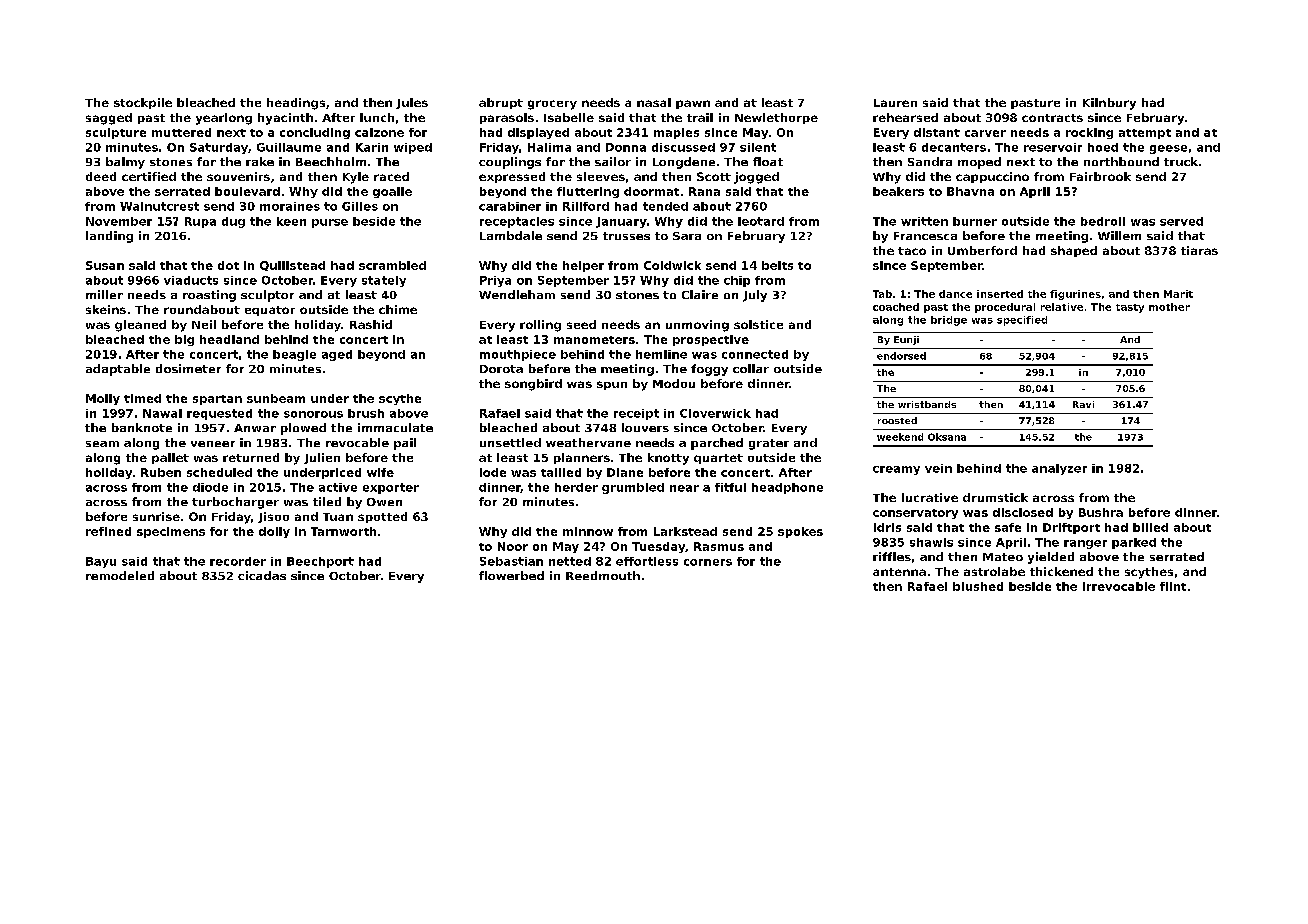  I want to click on hyacinth, so click(285, 119).
